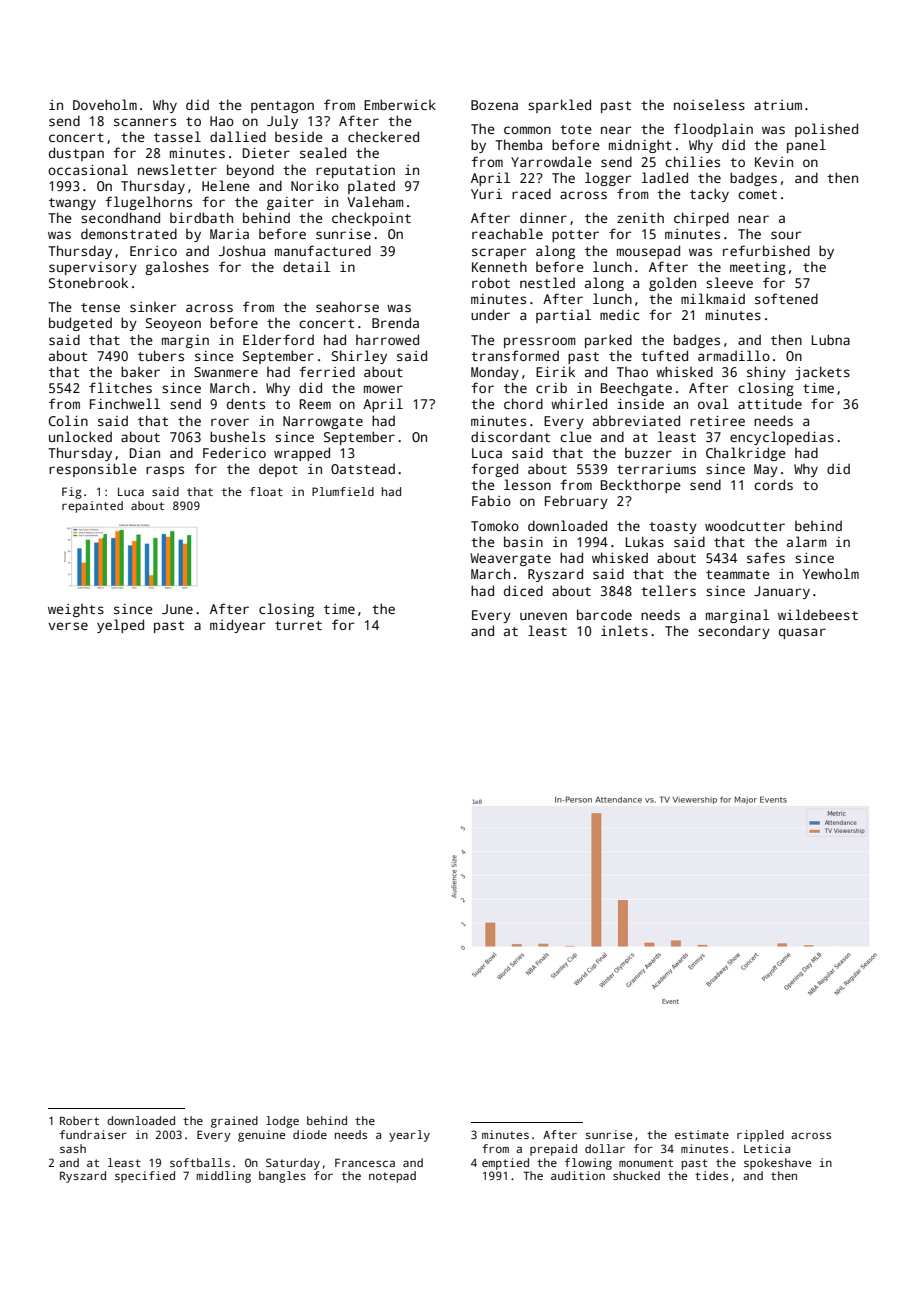  What do you see at coordinates (282, 1177) in the screenshot?
I see `bangles` at bounding box center [282, 1177].
